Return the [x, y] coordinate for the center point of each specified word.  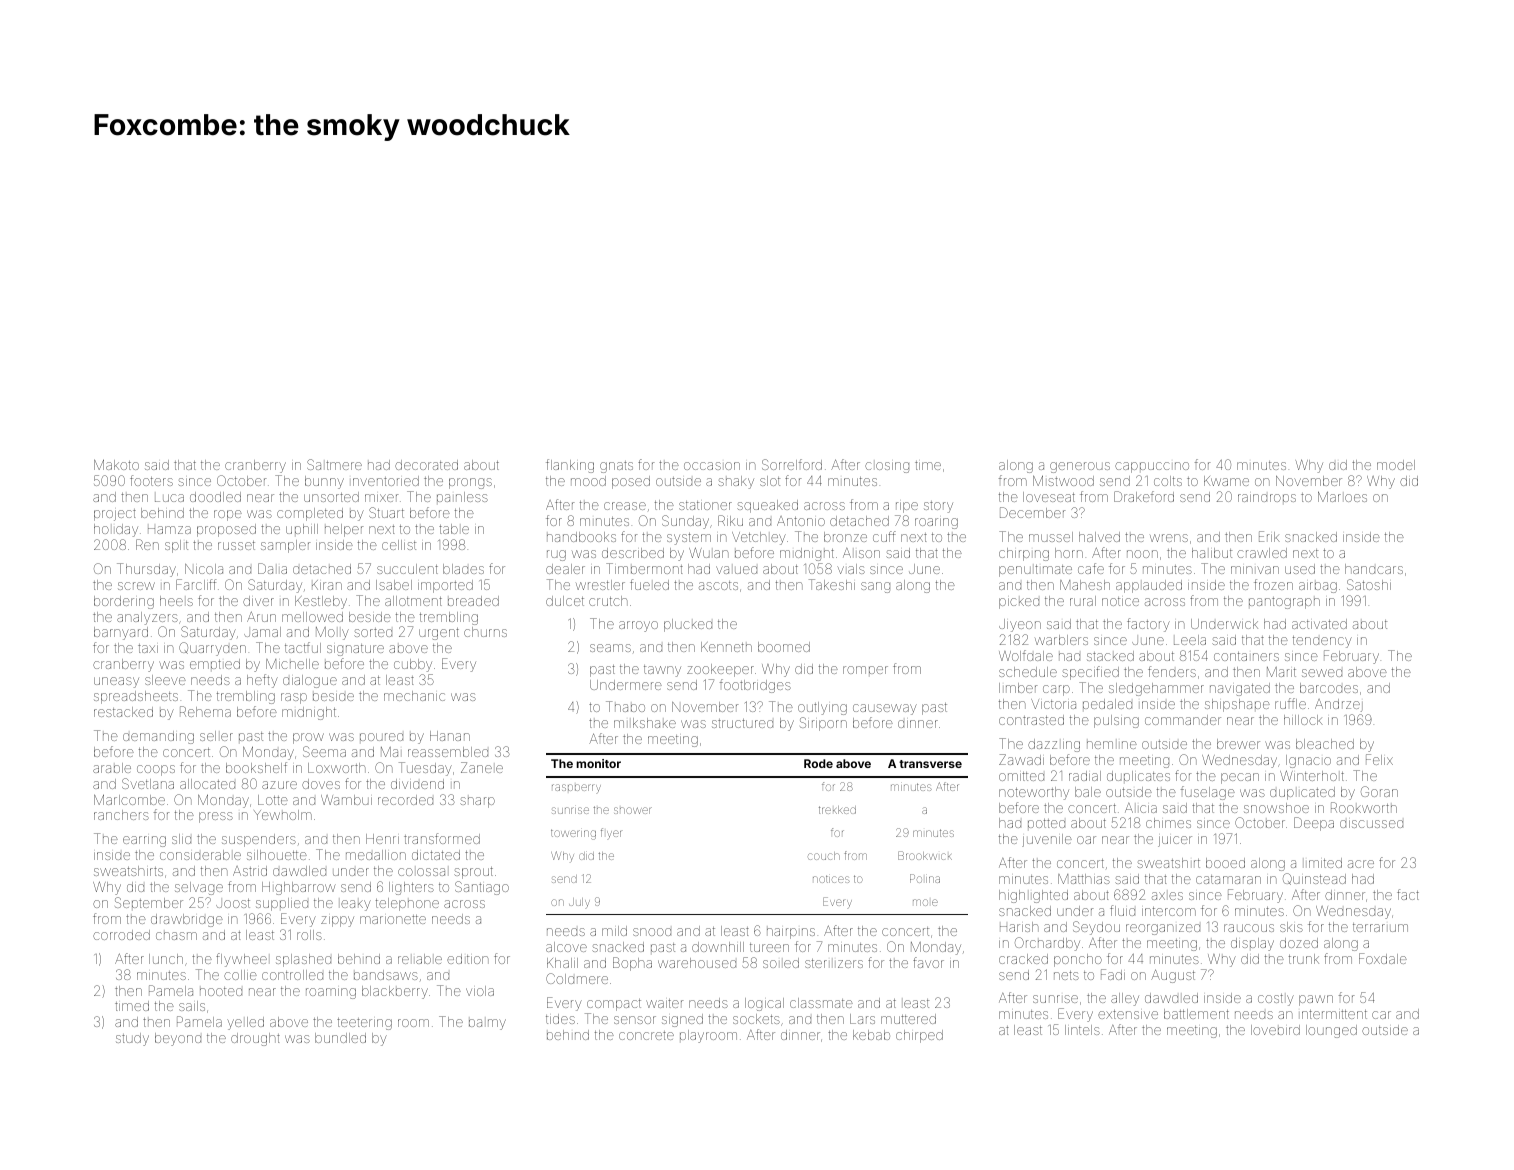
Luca [169, 498]
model [1396, 465]
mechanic [414, 696]
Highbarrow [299, 888]
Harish [1019, 927]
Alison [861, 553]
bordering [124, 602]
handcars [1374, 569]
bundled [340, 1038]
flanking [570, 466]
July [579, 903]
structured [742, 723]
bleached [1325, 744]
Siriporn [823, 724]
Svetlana [148, 783]
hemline [1112, 745]
